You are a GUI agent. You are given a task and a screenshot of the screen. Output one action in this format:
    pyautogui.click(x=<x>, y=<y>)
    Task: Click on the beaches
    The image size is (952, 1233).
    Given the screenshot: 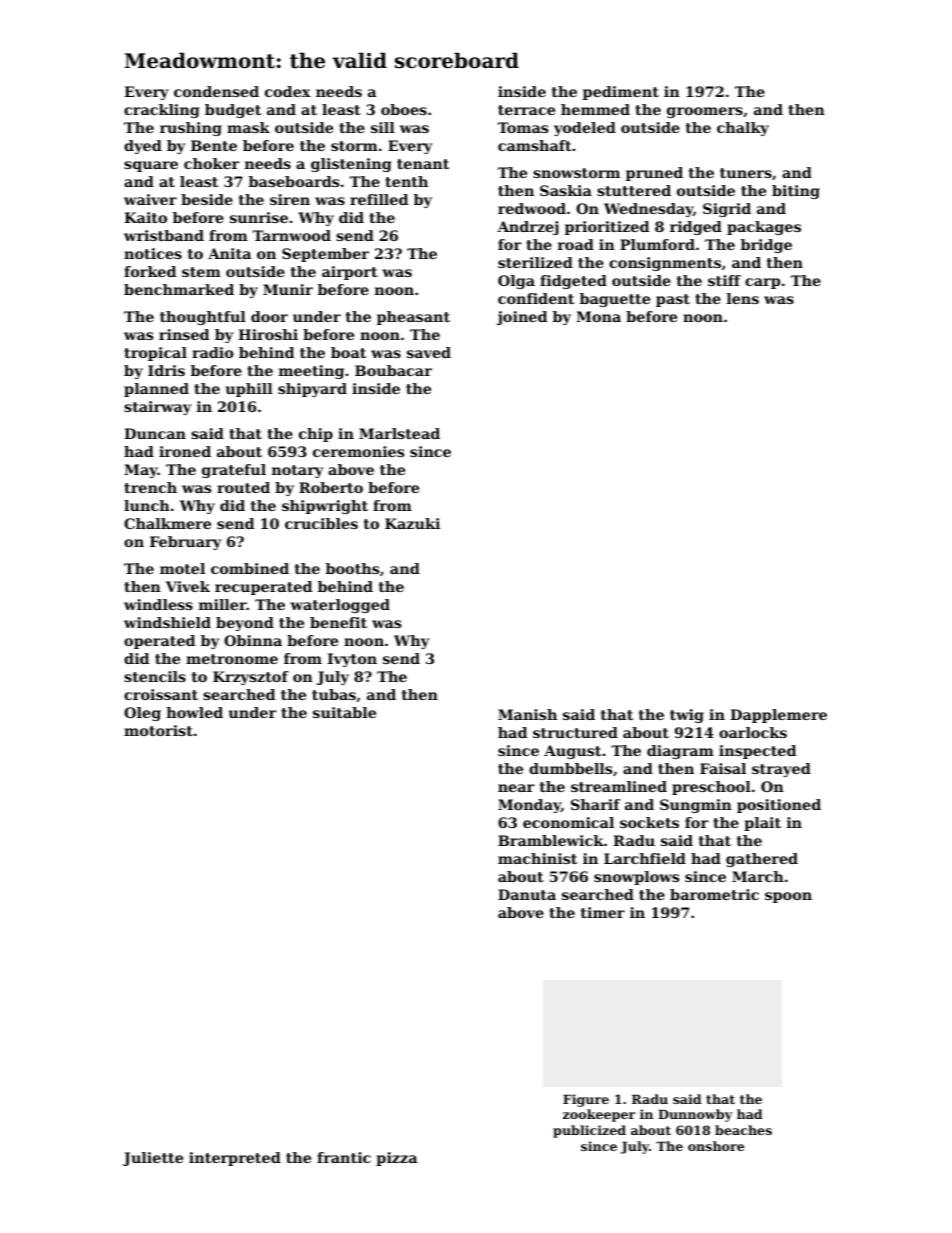 What is the action you would take?
    pyautogui.click(x=743, y=1130)
